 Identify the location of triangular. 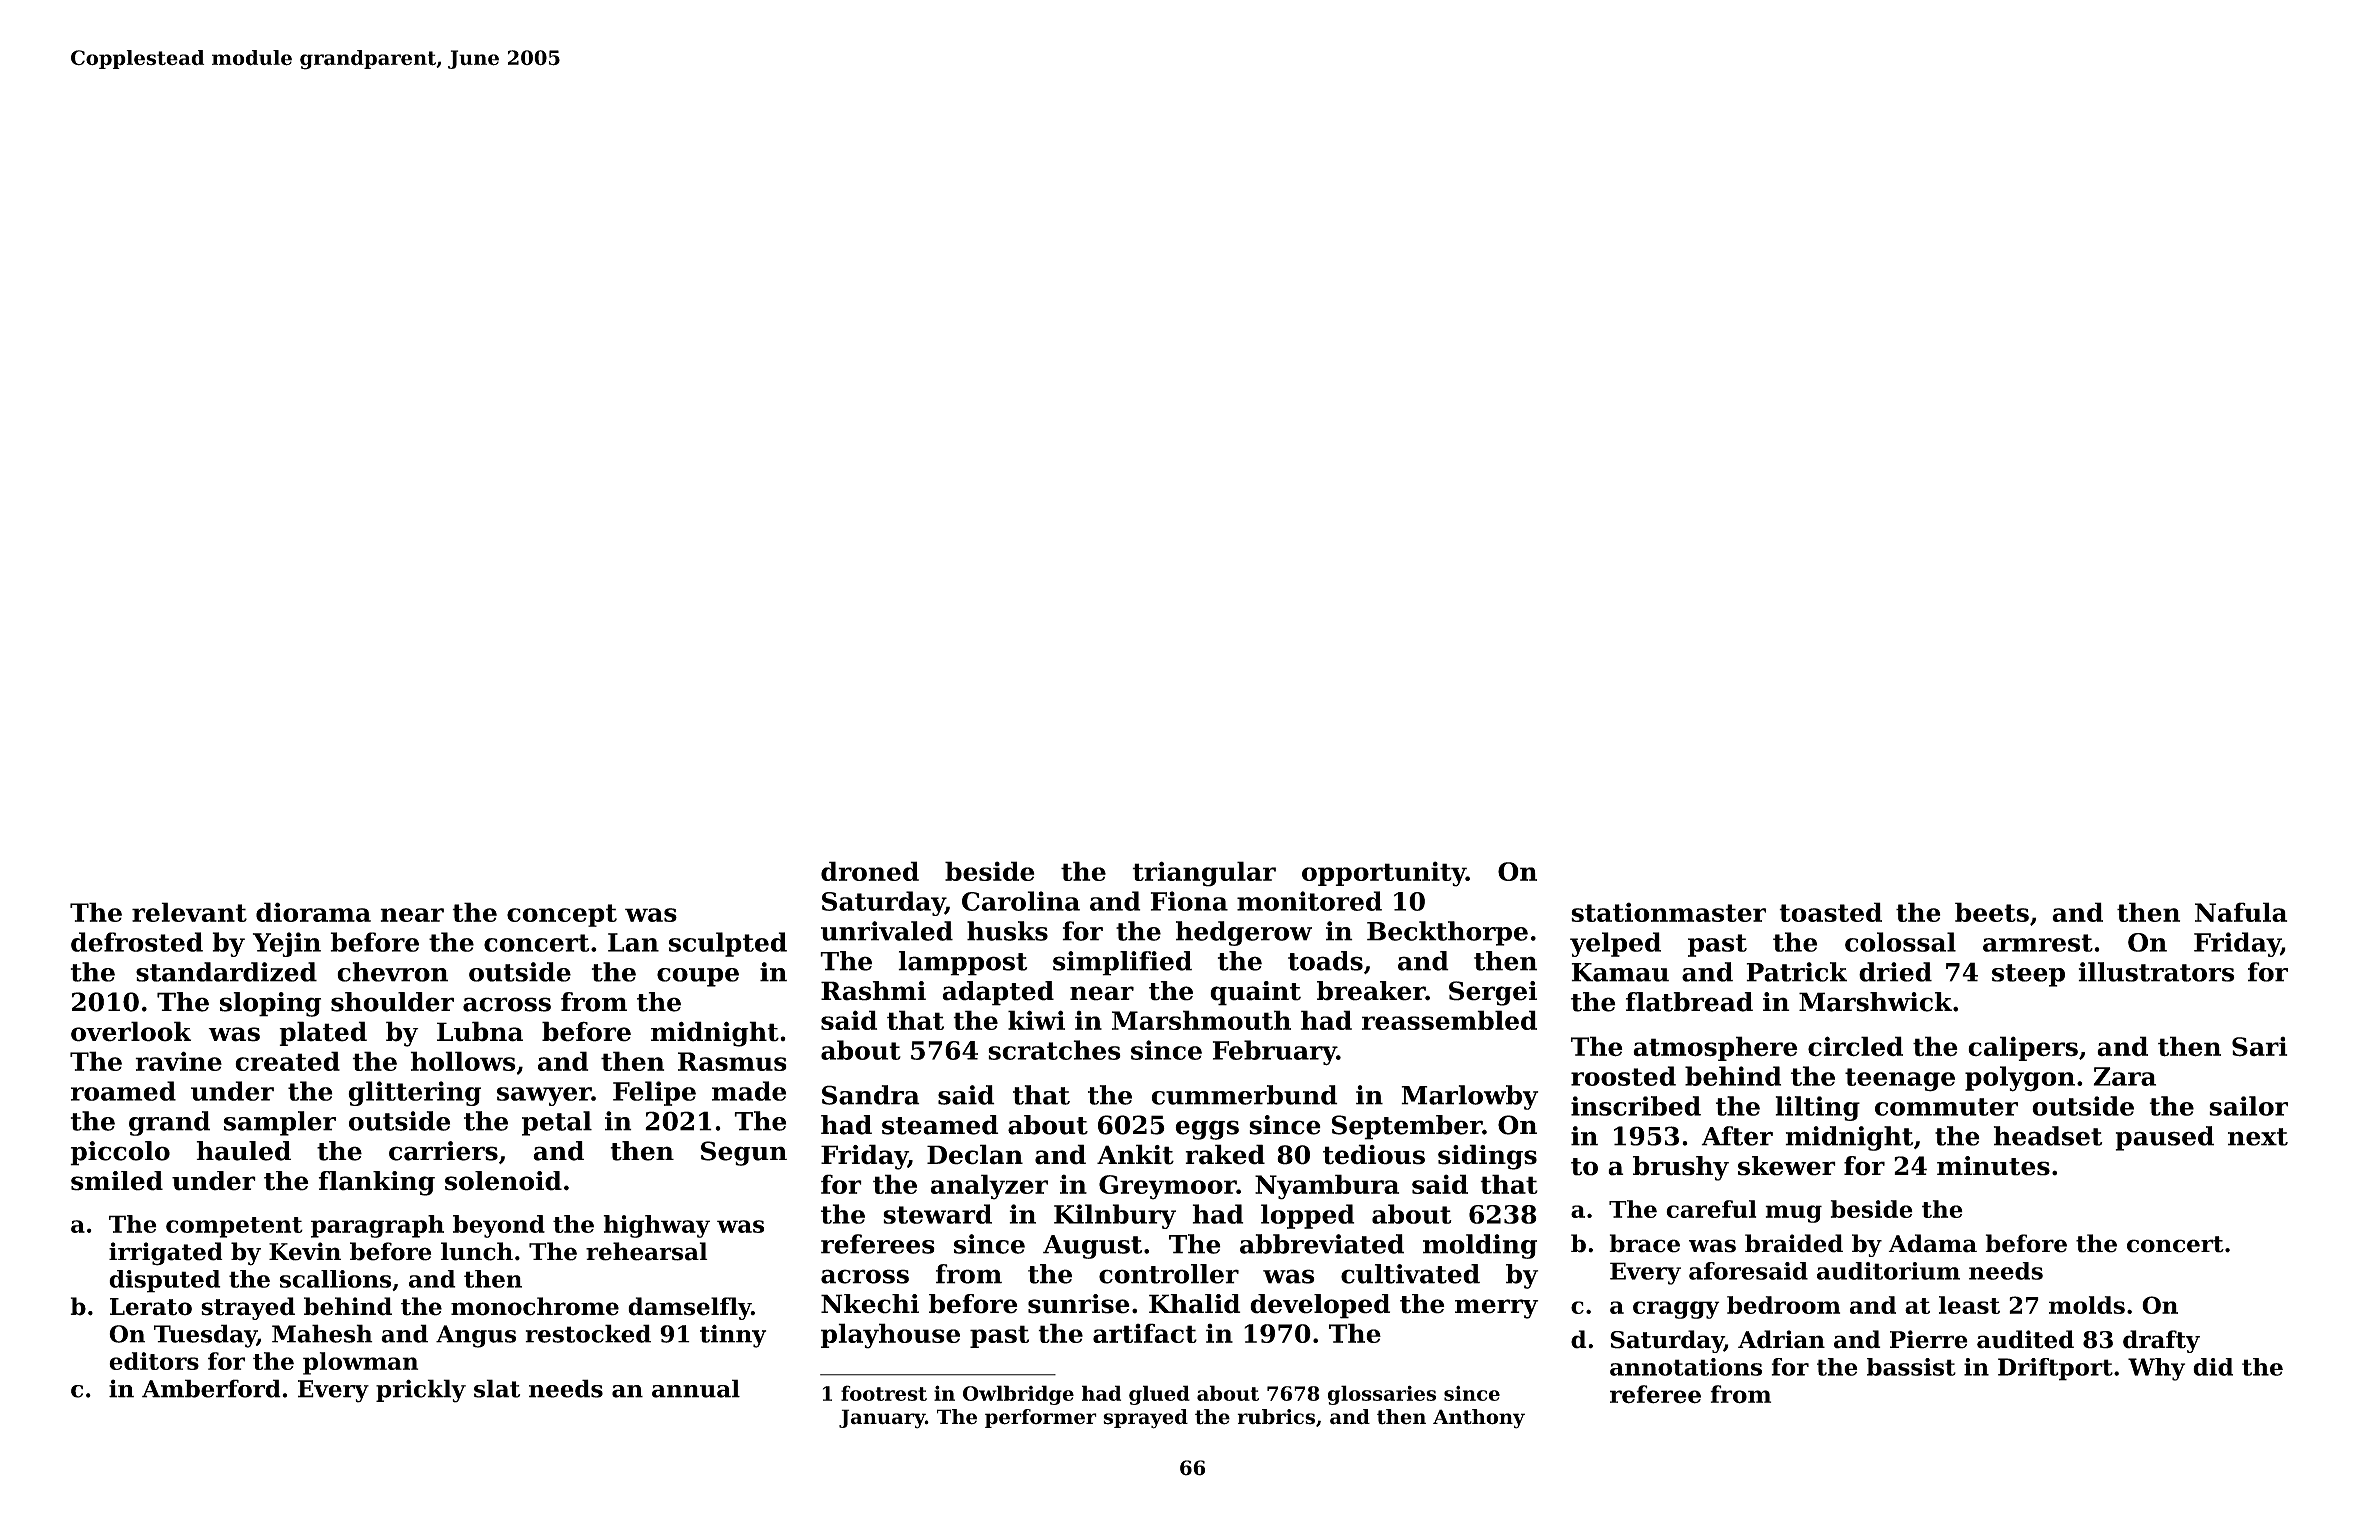
(1204, 874).
